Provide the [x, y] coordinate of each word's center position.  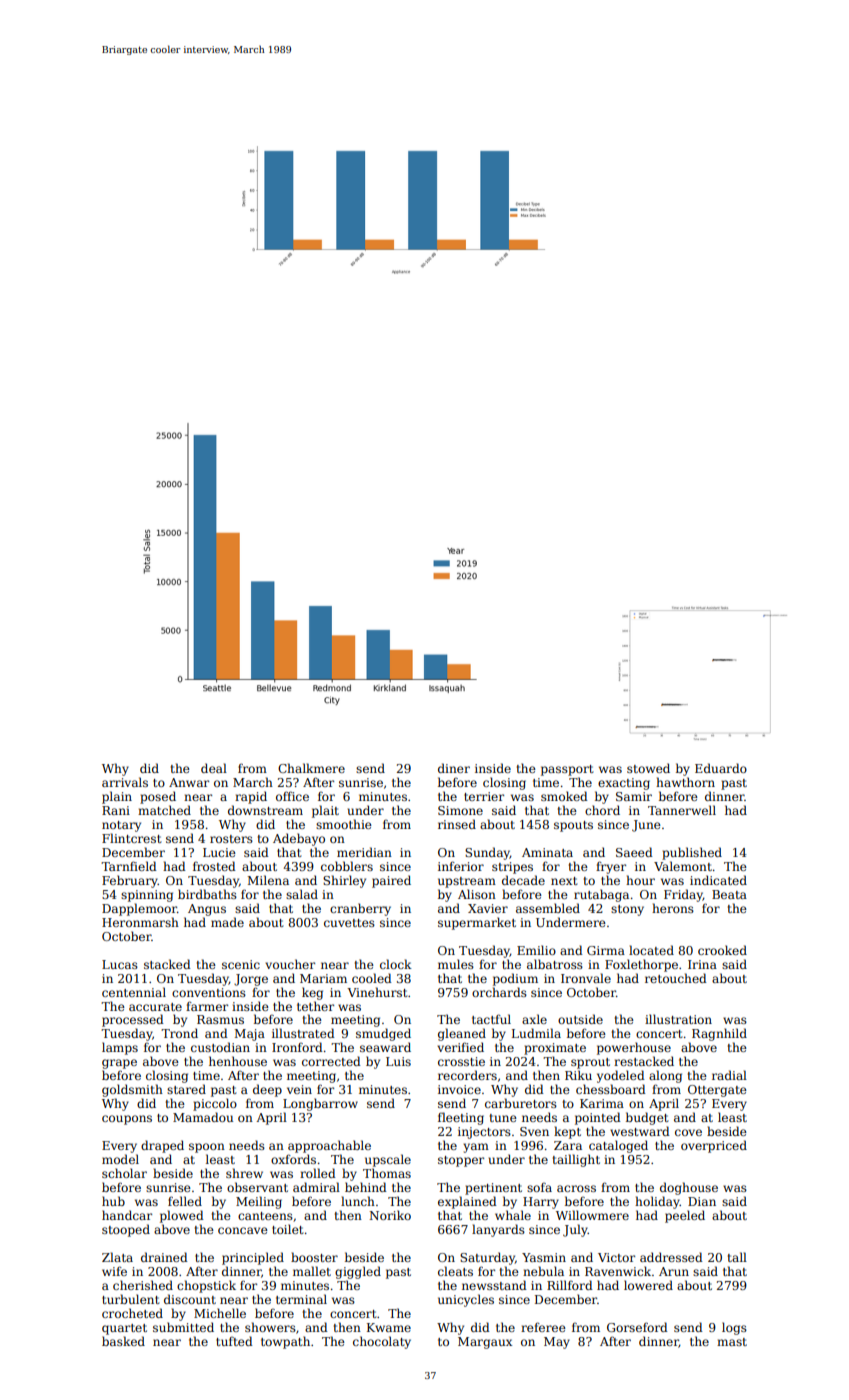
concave [243, 1230]
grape [119, 1064]
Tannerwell [682, 810]
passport [567, 770]
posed [158, 797]
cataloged [618, 1146]
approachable [329, 1146]
